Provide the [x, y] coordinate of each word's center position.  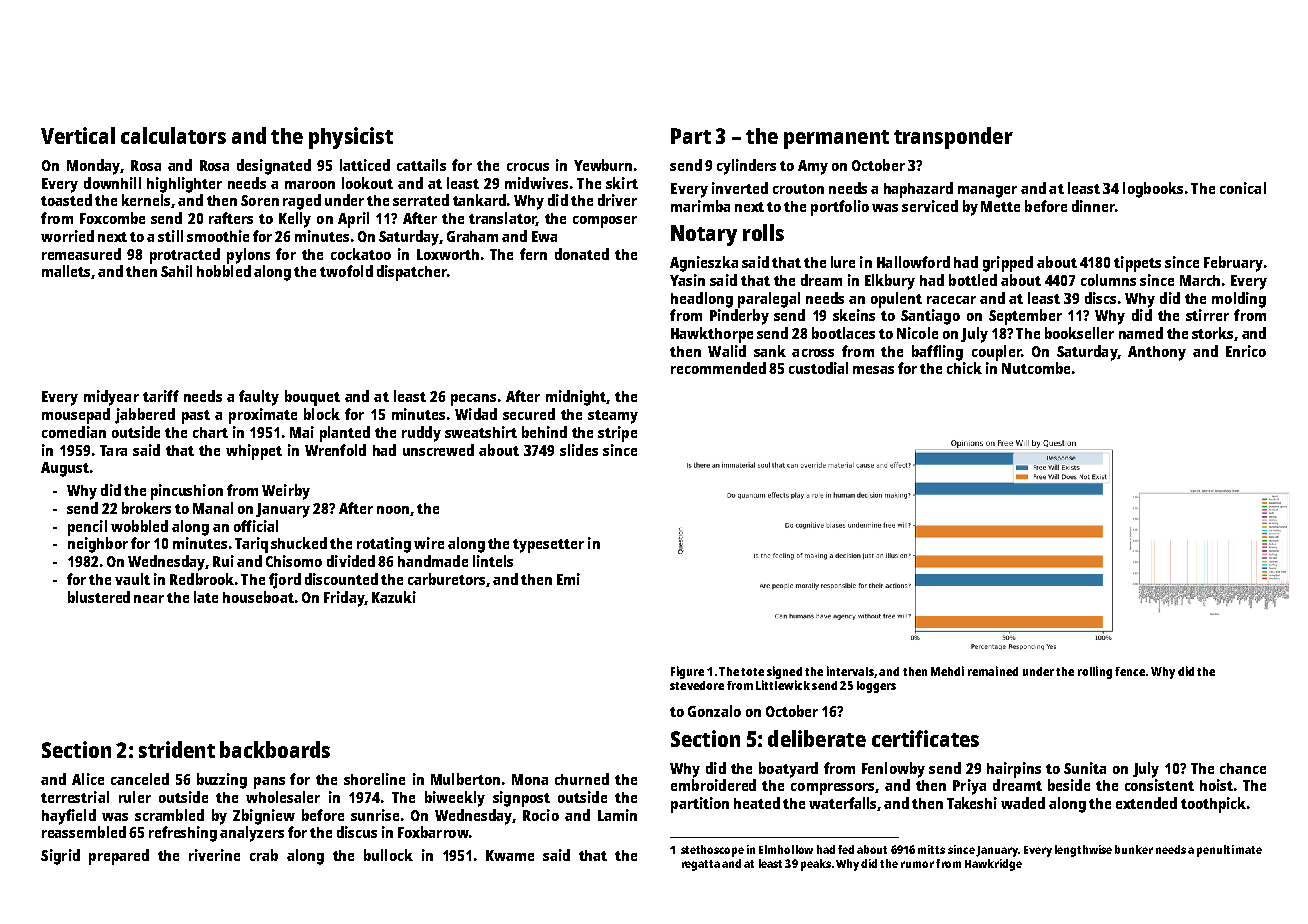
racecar [951, 300]
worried [67, 236]
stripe [617, 434]
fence [1130, 671]
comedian [74, 432]
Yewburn [603, 165]
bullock [388, 855]
